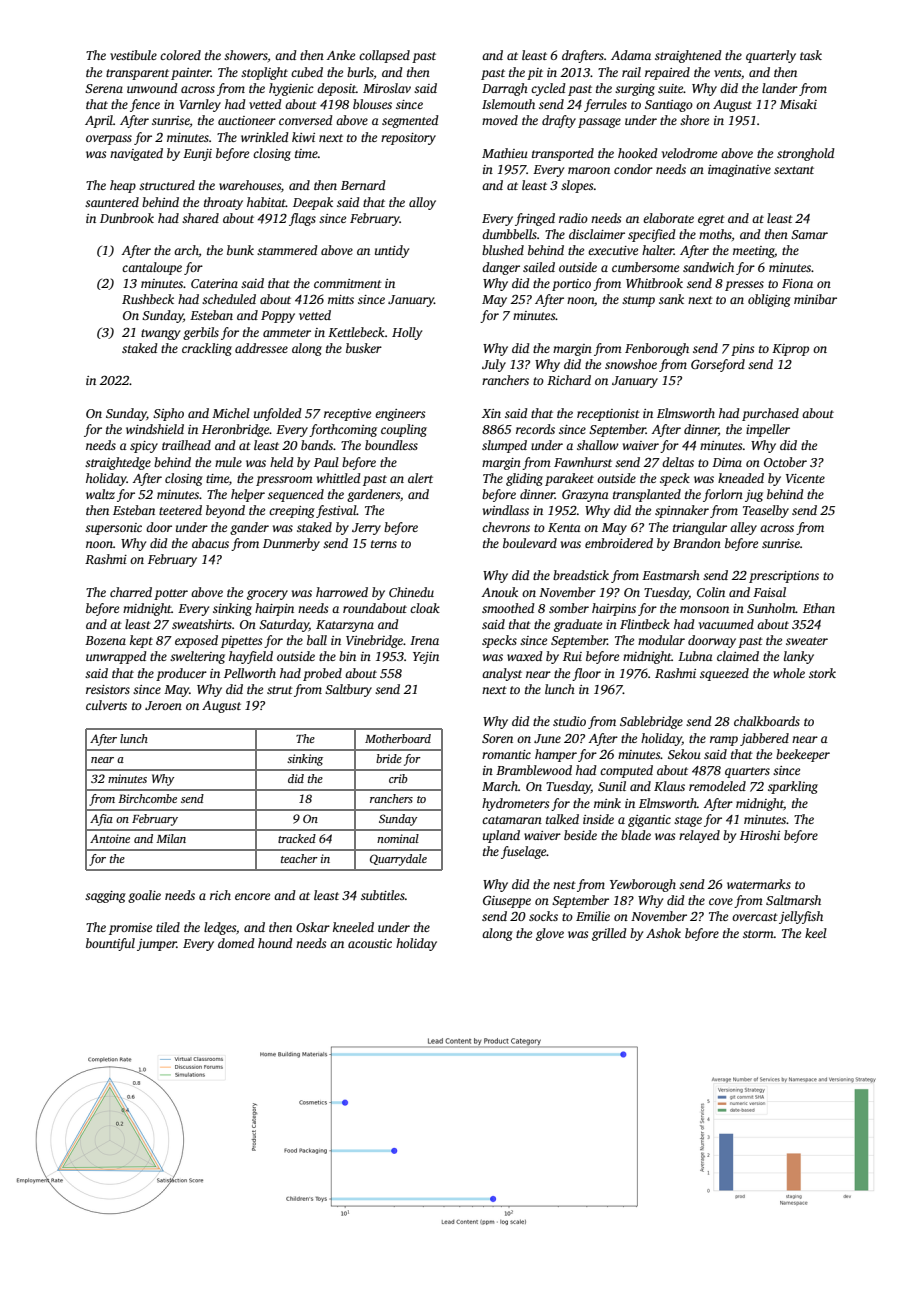 The width and height of the image is (924, 1308). What do you see at coordinates (278, 414) in the image?
I see `unfolded` at bounding box center [278, 414].
